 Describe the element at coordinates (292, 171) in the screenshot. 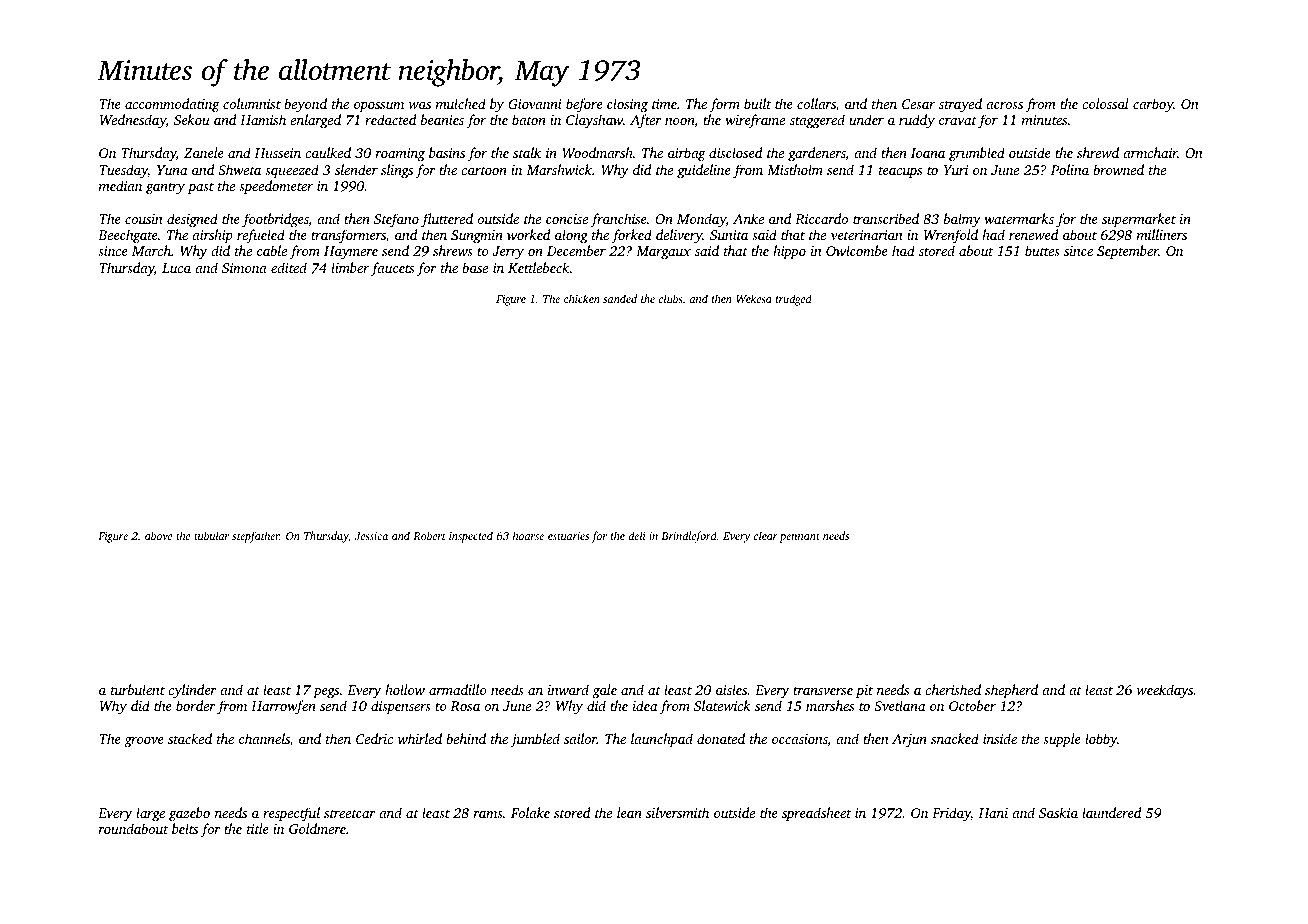

I see `squeezed` at that location.
